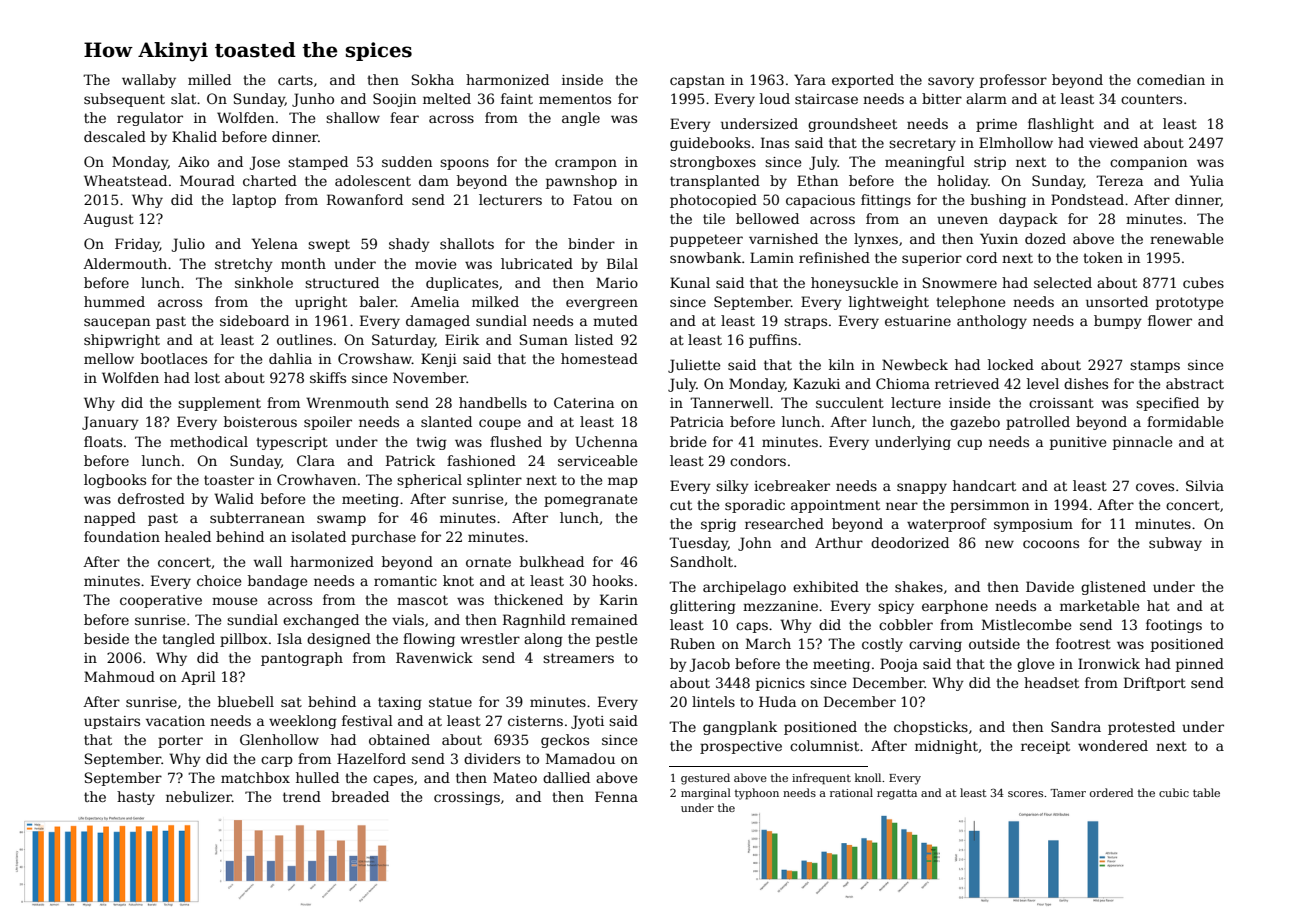  I want to click on carving, so click(935, 645).
